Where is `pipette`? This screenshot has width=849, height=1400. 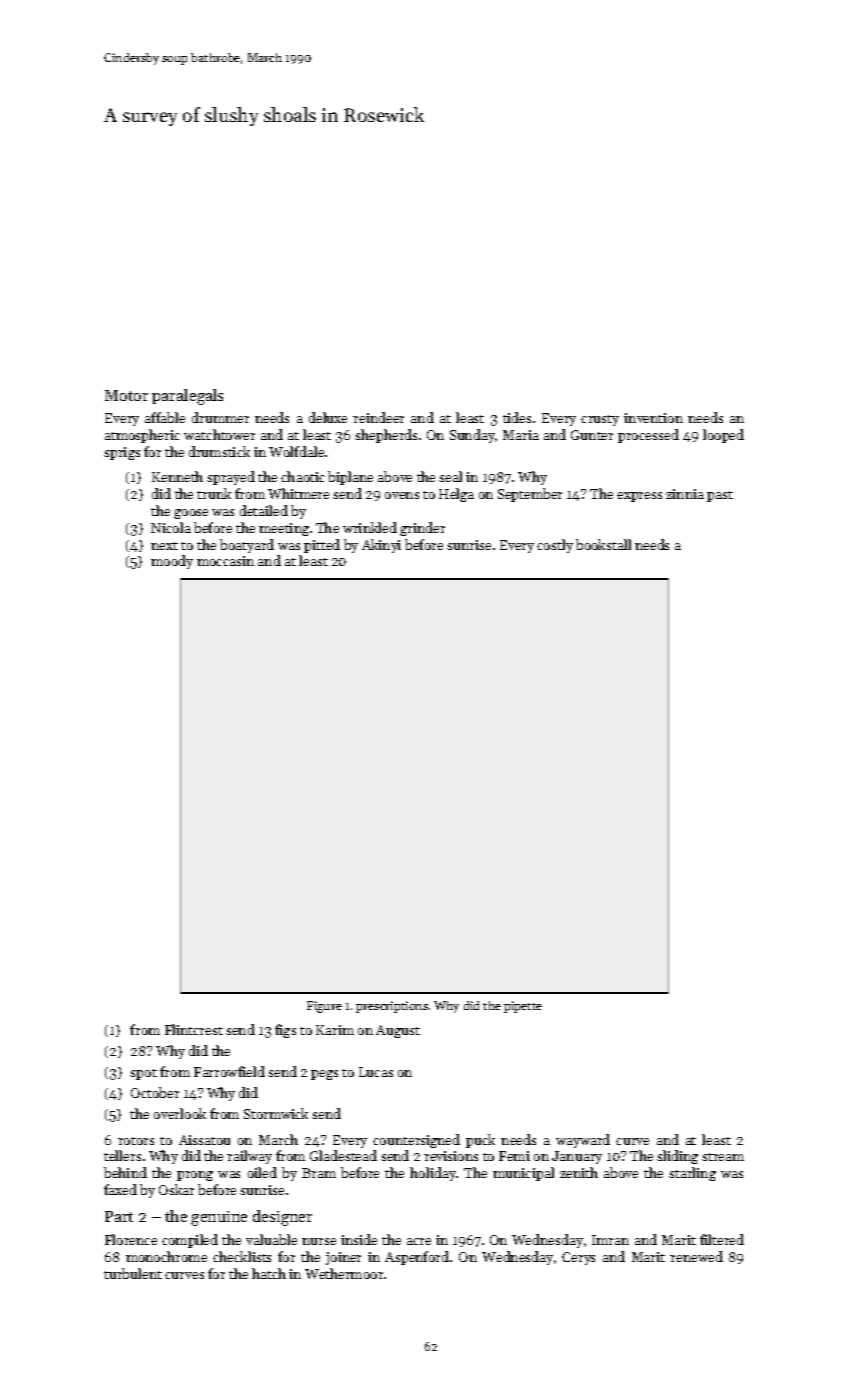 pipette is located at coordinates (523, 1007).
